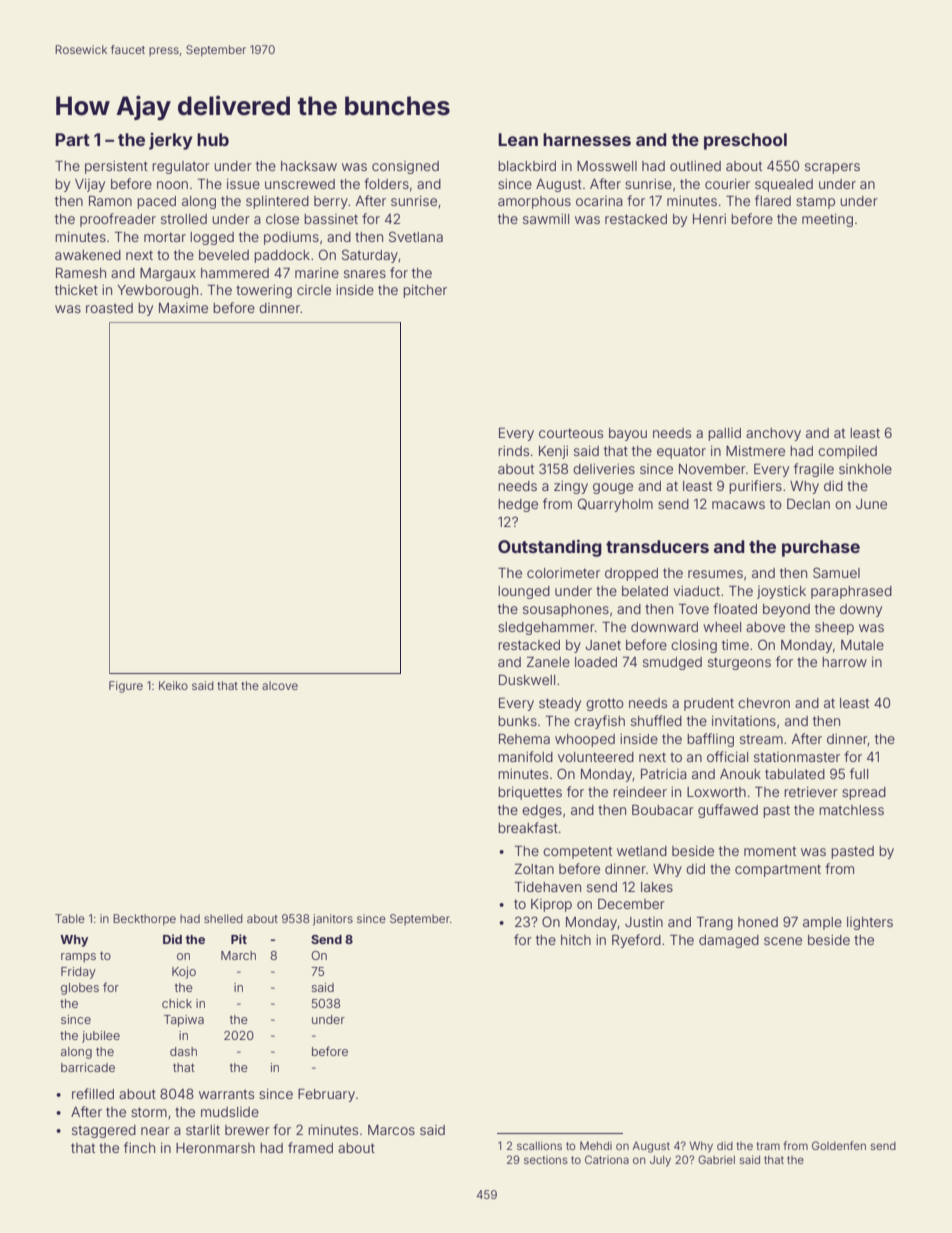 The height and width of the screenshot is (1233, 952). I want to click on Figure, so click(126, 687).
